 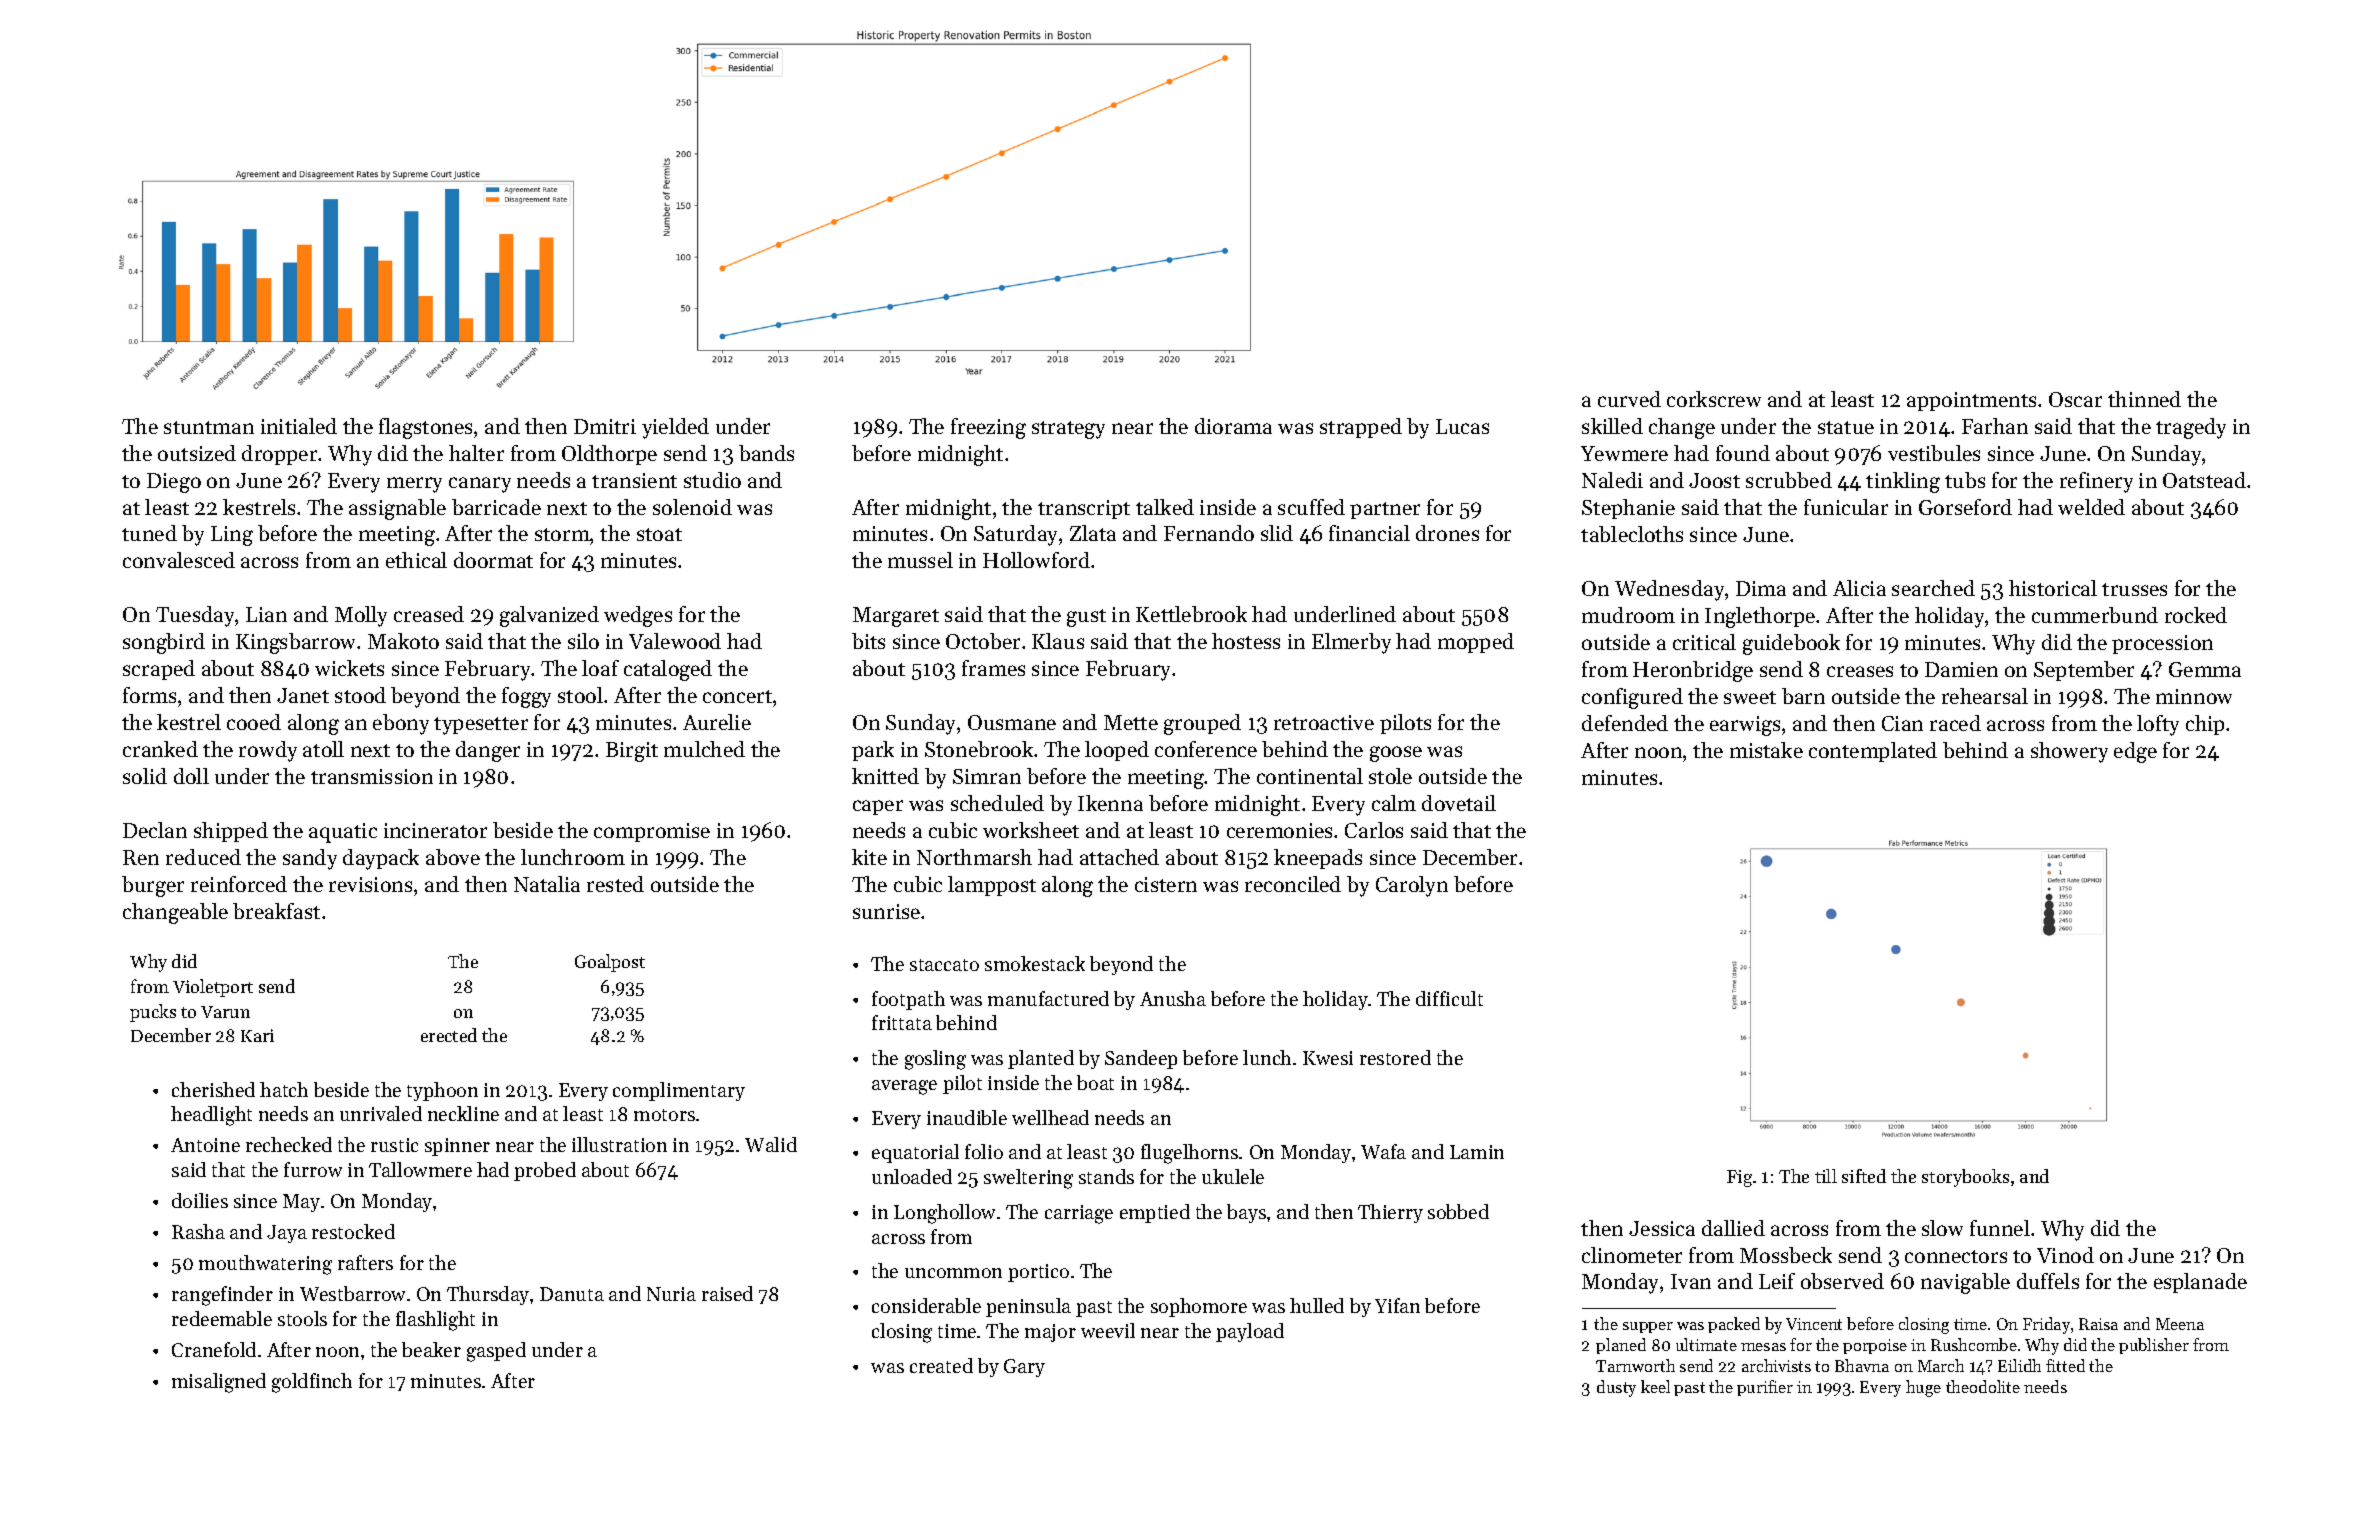 What do you see at coordinates (1842, 1281) in the image?
I see `observed` at bounding box center [1842, 1281].
